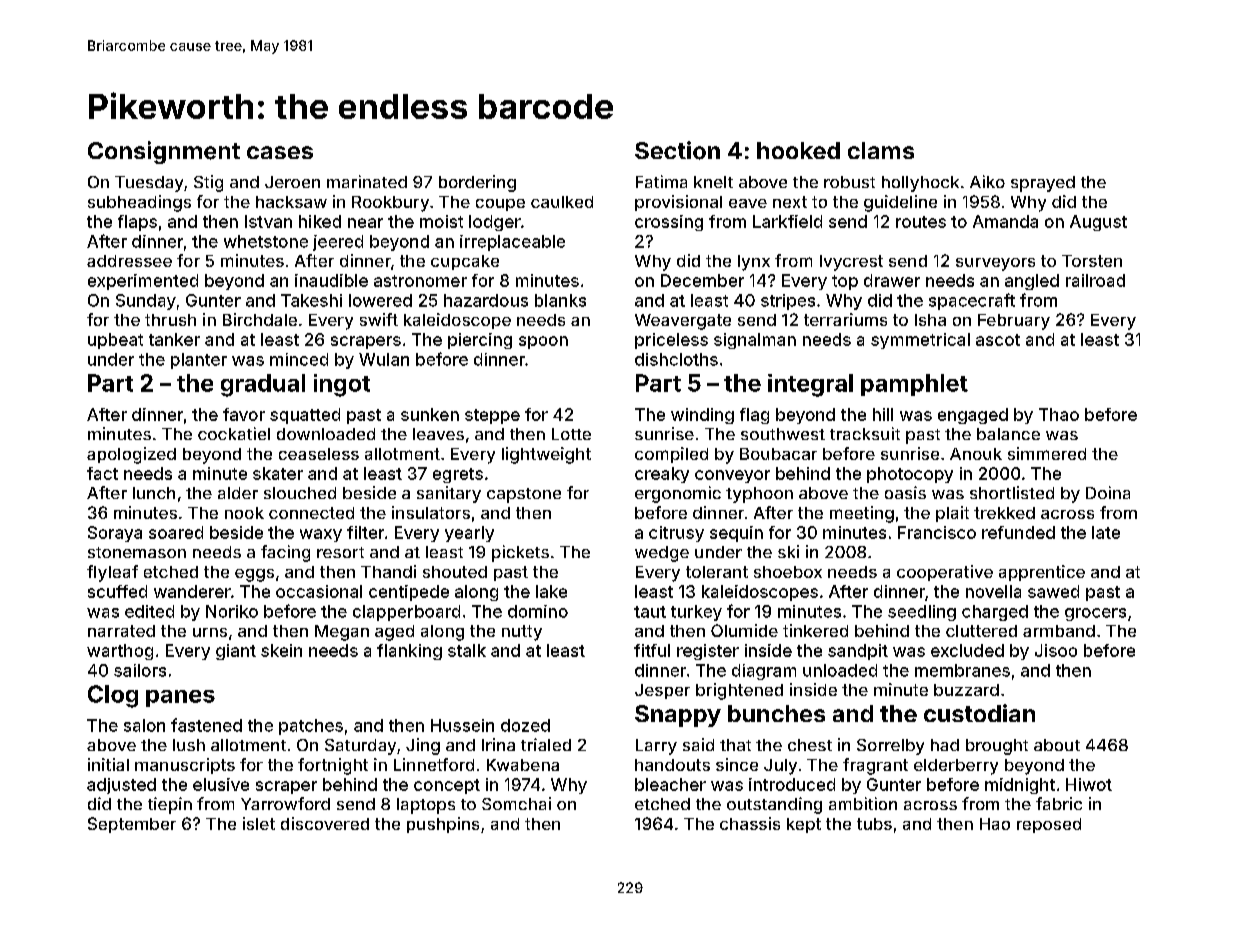  I want to click on charged, so click(995, 613).
